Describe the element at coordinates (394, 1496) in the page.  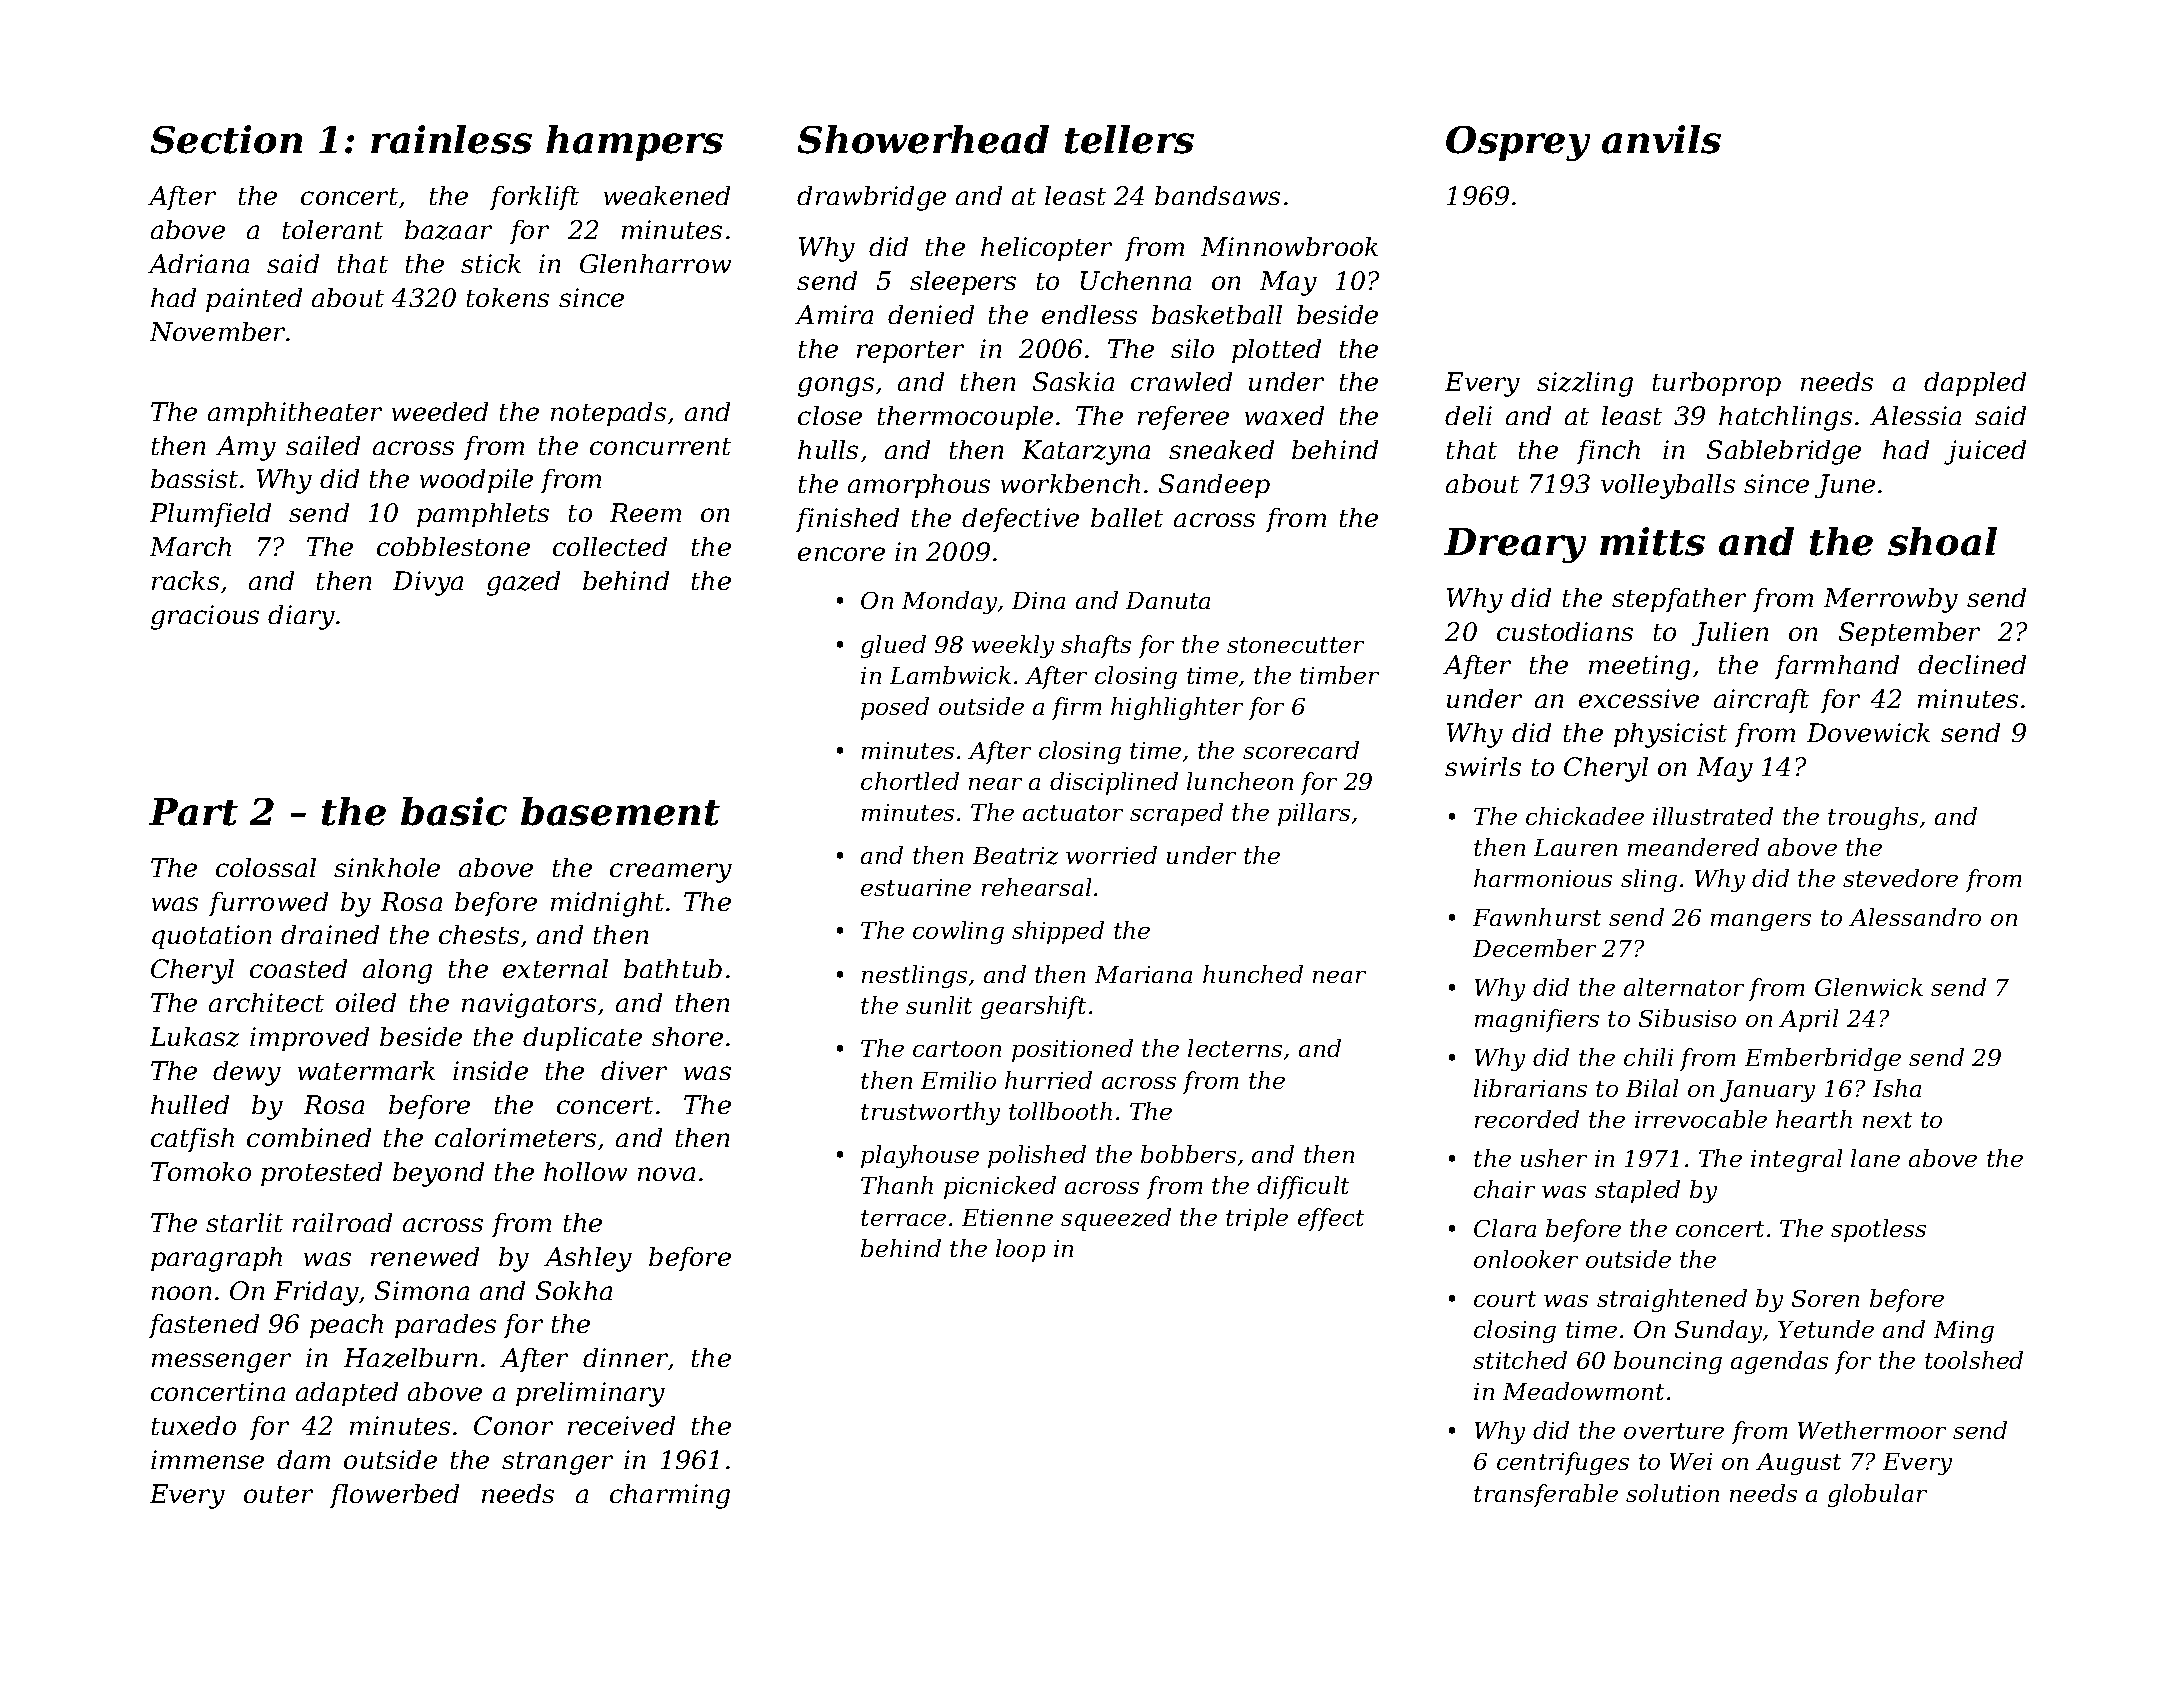
I see `flowerbed` at that location.
